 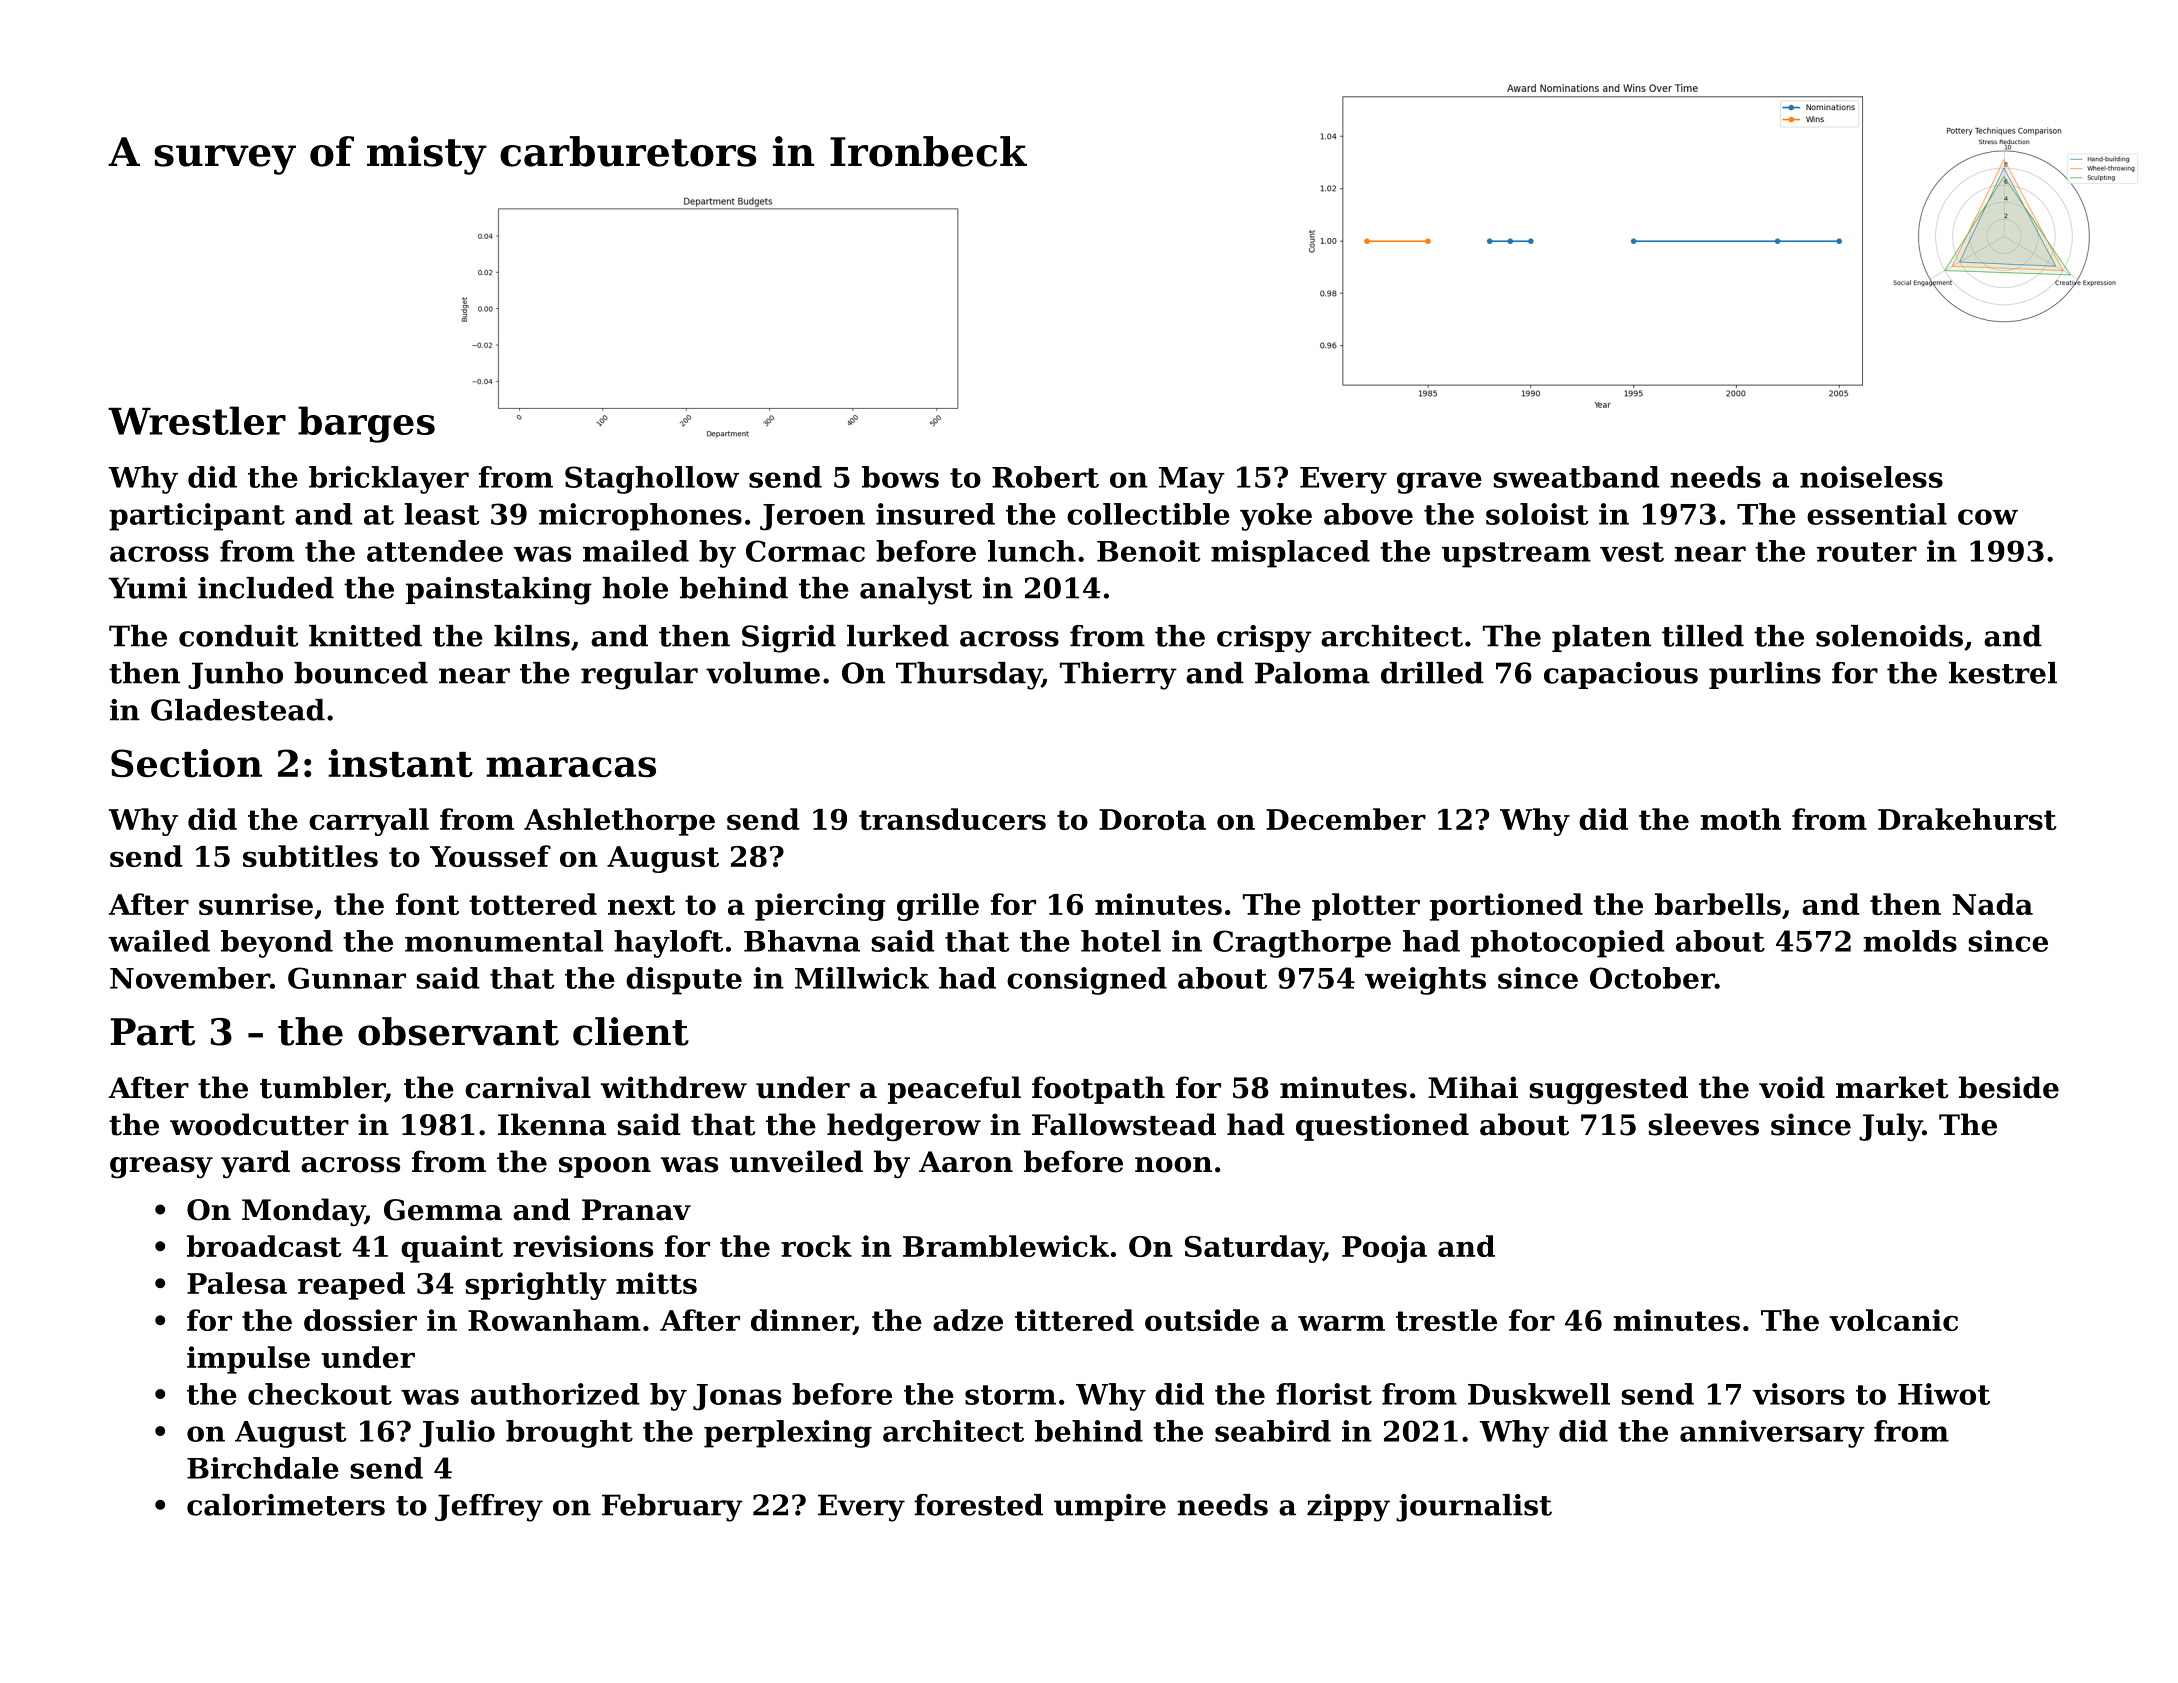 What do you see at coordinates (820, 907) in the page?
I see `piercing` at bounding box center [820, 907].
